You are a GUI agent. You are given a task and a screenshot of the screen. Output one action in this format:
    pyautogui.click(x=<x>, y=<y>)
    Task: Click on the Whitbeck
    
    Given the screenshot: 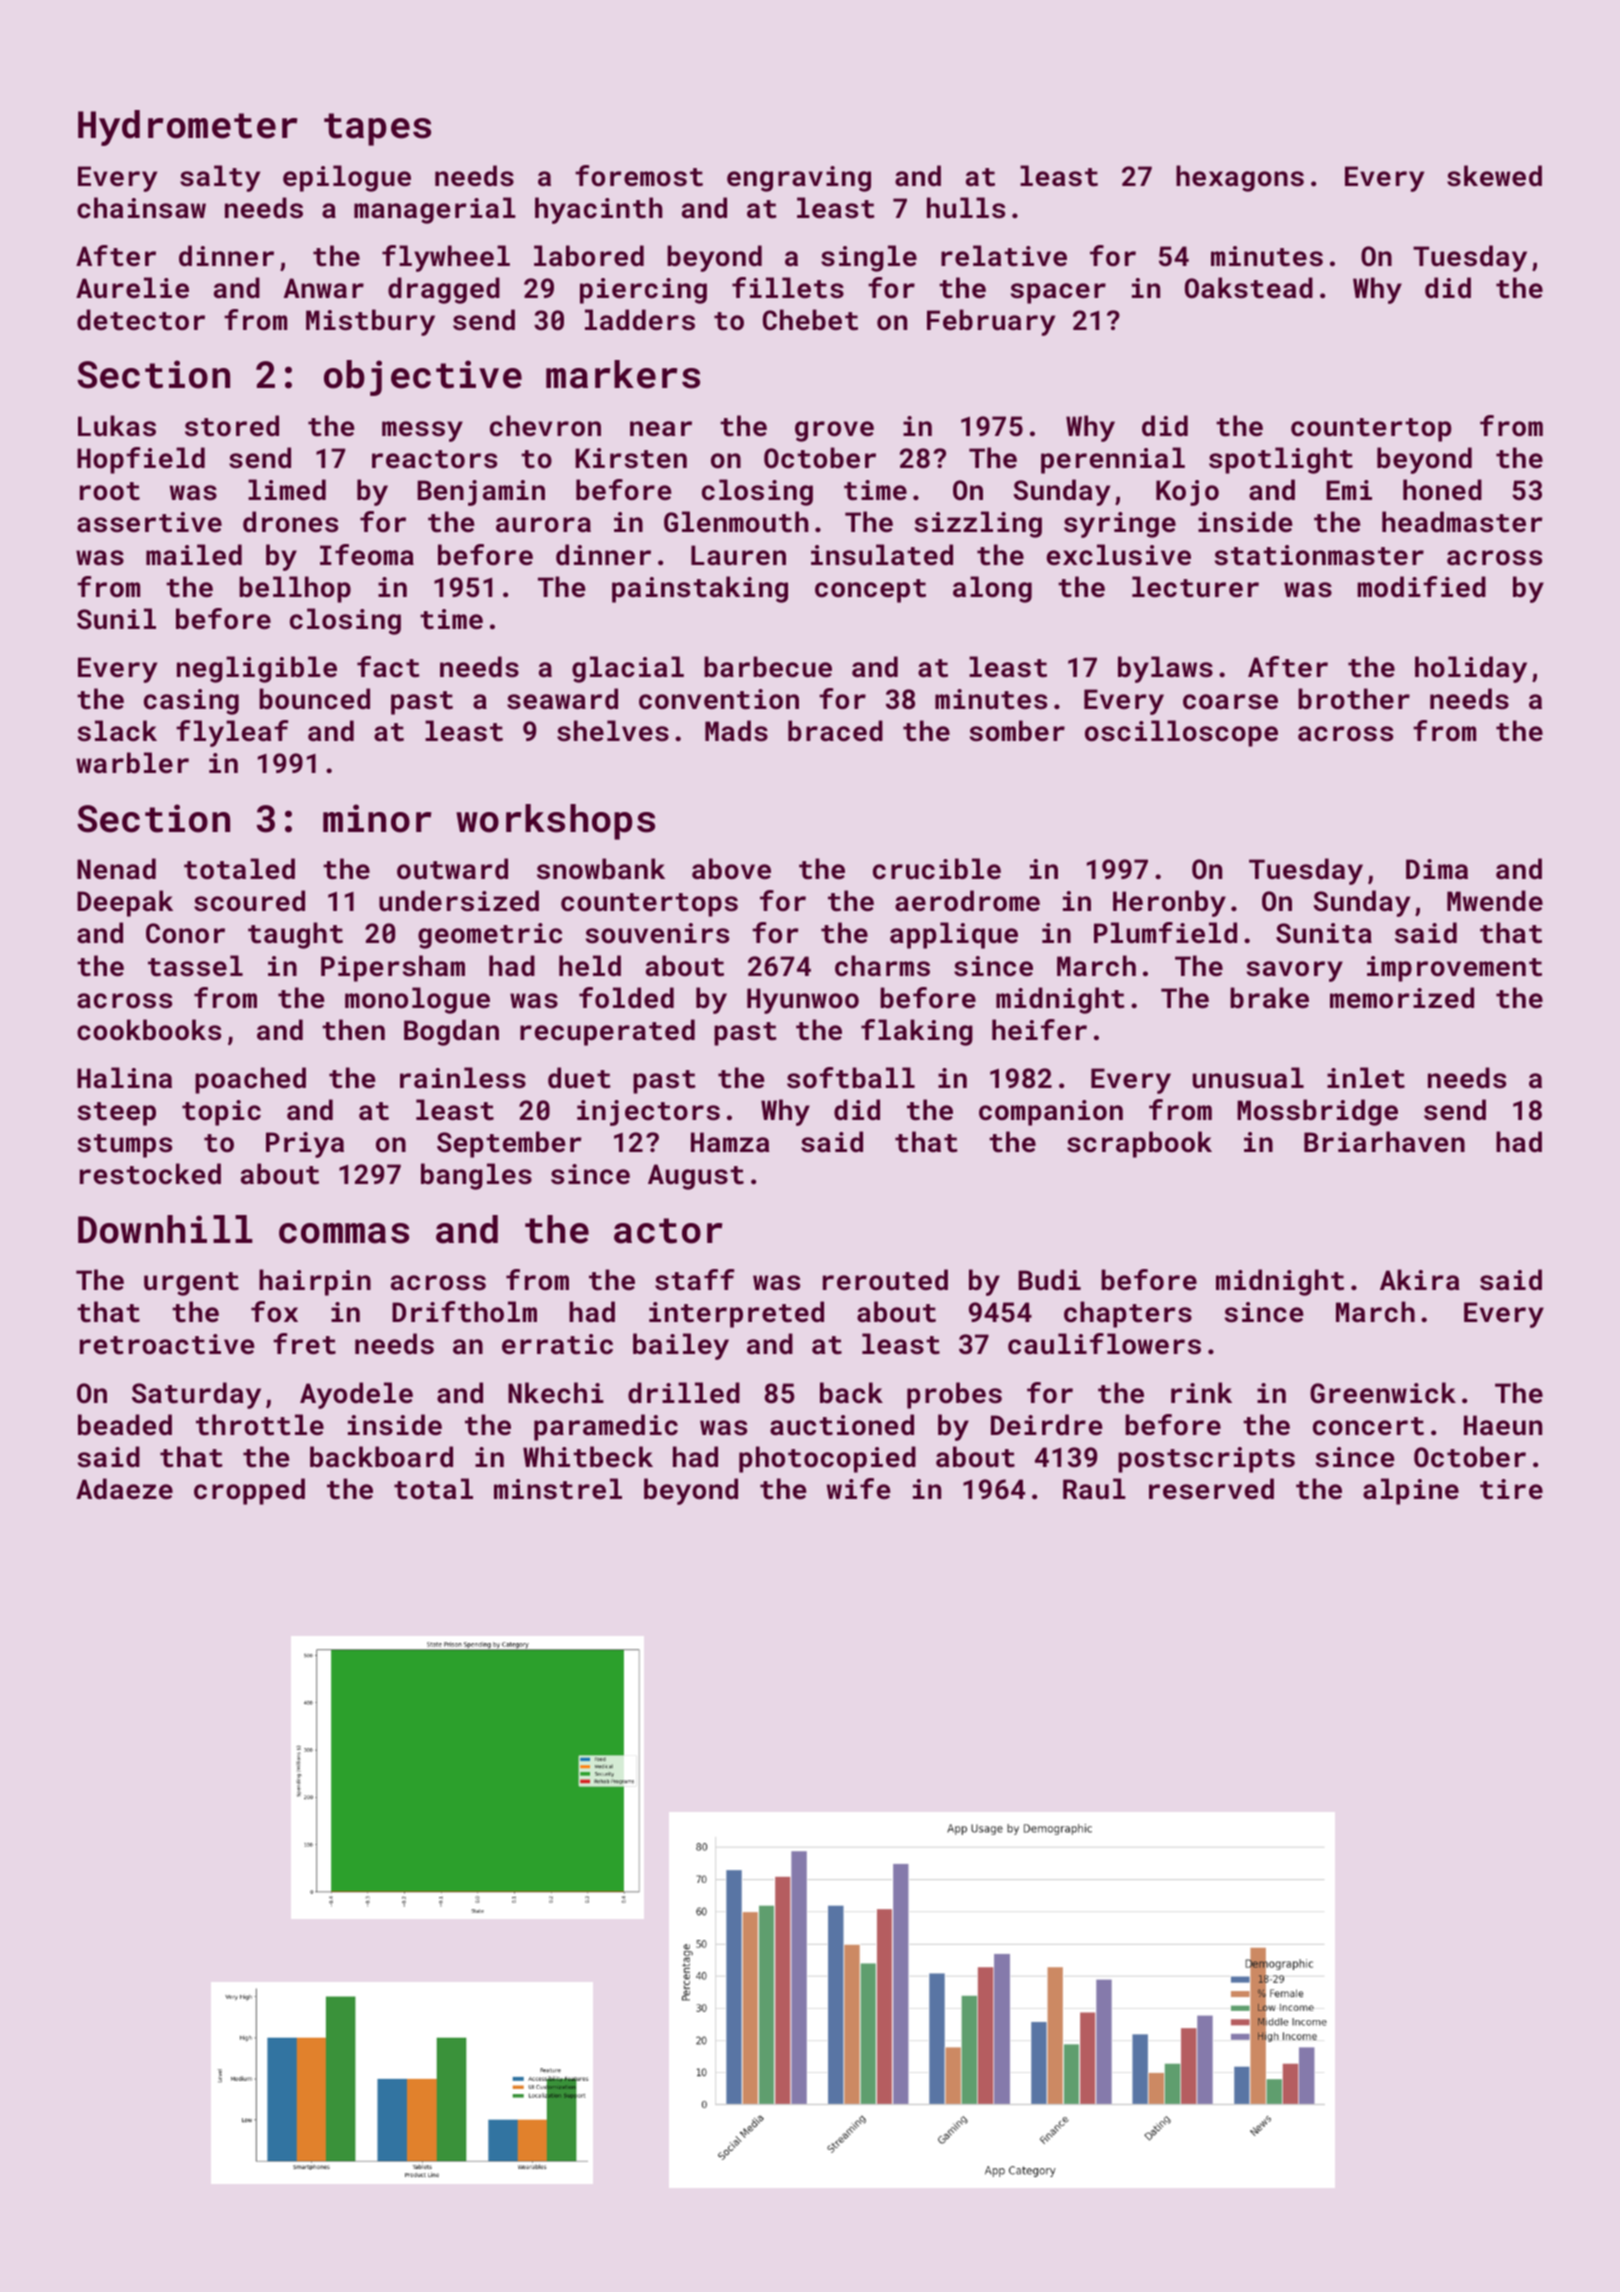 What is the action you would take?
    pyautogui.click(x=588, y=1457)
